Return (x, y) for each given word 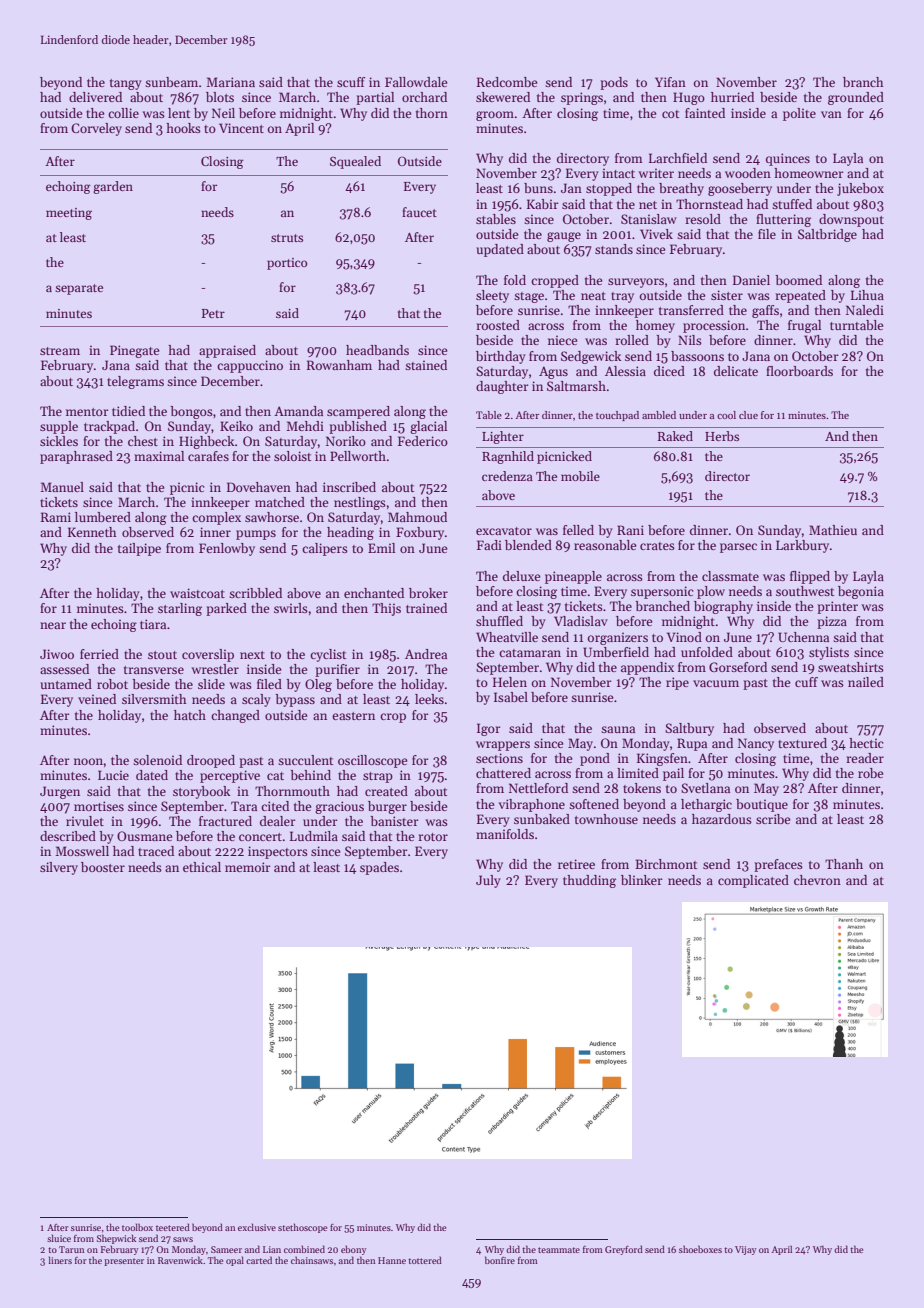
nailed (866, 682)
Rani (630, 530)
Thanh (844, 864)
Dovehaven (259, 487)
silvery (59, 868)
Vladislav (581, 621)
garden (113, 187)
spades (379, 868)
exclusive (257, 1227)
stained (426, 365)
